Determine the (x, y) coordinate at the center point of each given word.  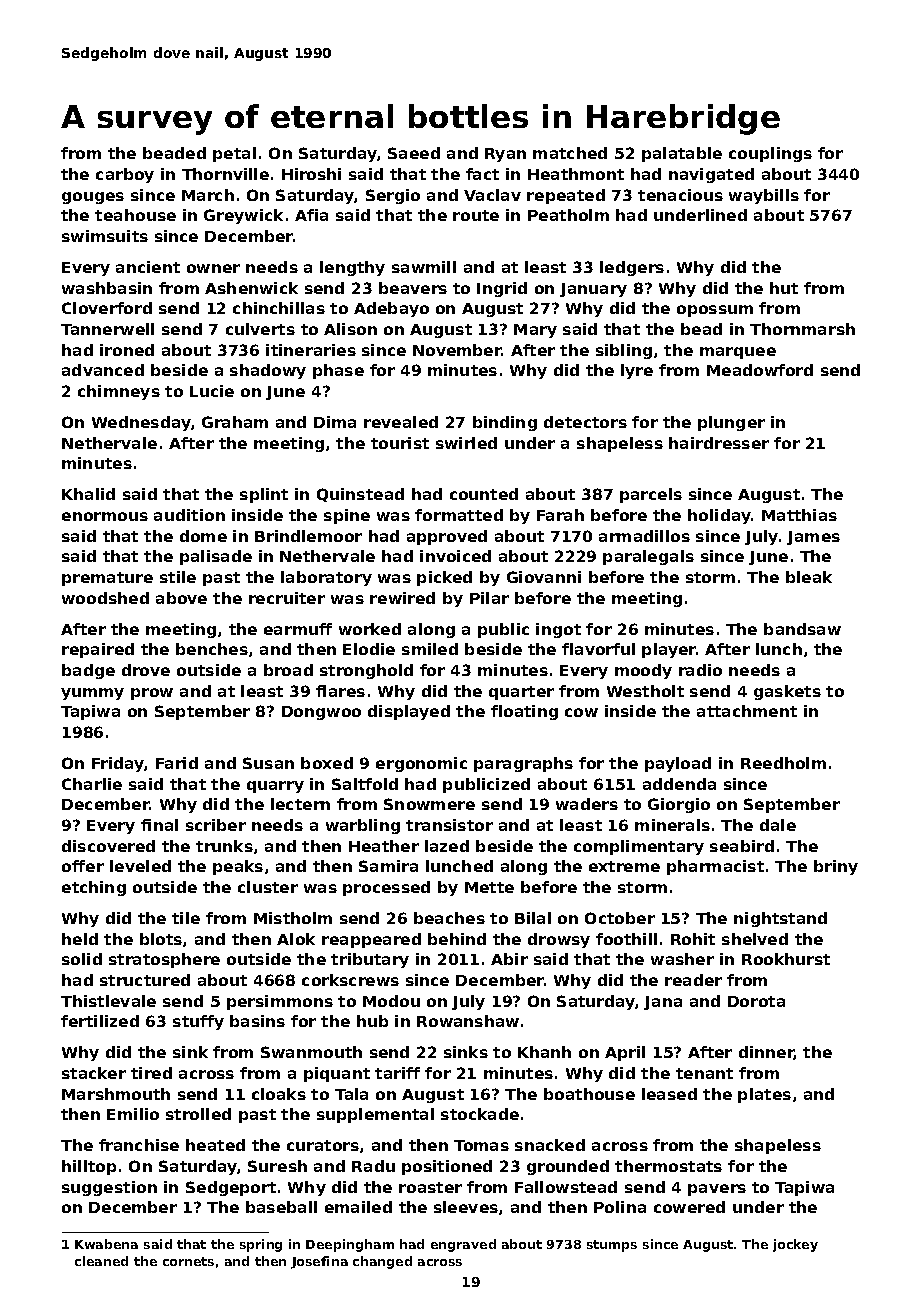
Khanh (544, 1052)
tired (151, 1073)
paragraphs (523, 764)
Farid (177, 763)
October (620, 918)
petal (234, 154)
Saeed (414, 153)
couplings (770, 154)
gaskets (787, 692)
